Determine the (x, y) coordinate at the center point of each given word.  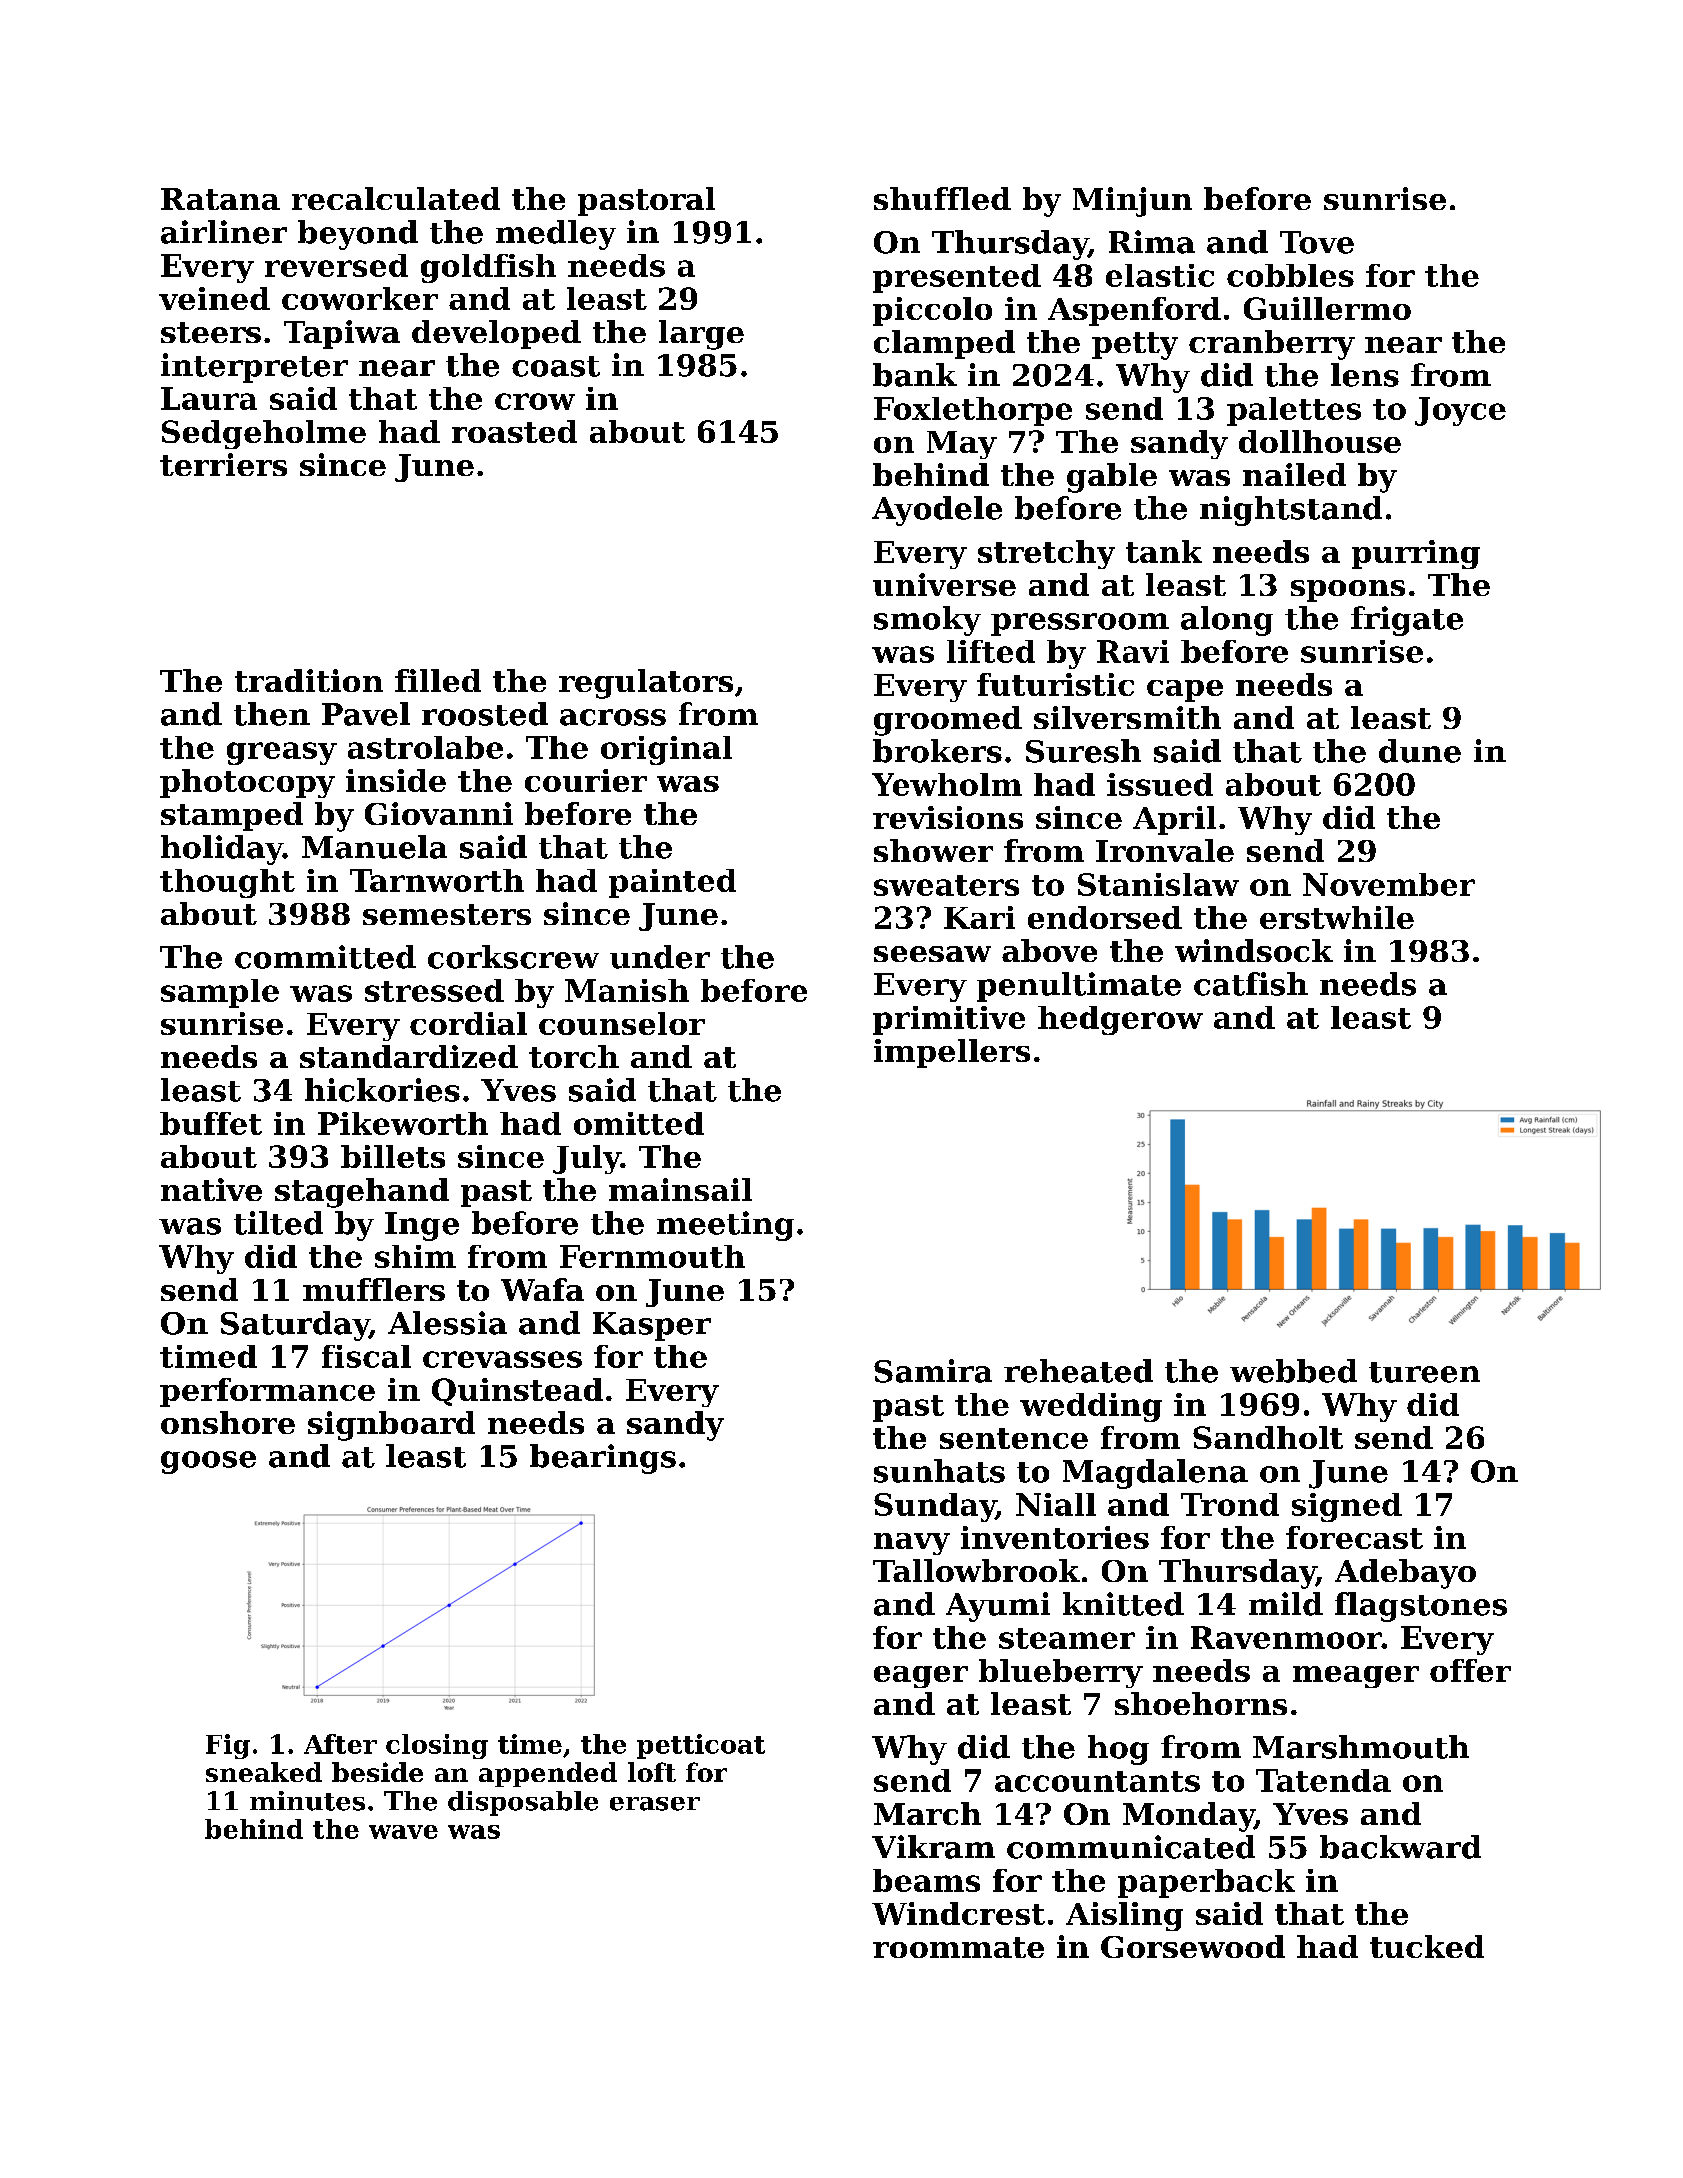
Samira (933, 1371)
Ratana (220, 199)
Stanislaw (1158, 884)
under (660, 957)
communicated (1131, 1847)
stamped (232, 816)
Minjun (1132, 202)
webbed (1293, 1371)
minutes (307, 1801)
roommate (958, 1947)
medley (556, 235)
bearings (603, 1459)
